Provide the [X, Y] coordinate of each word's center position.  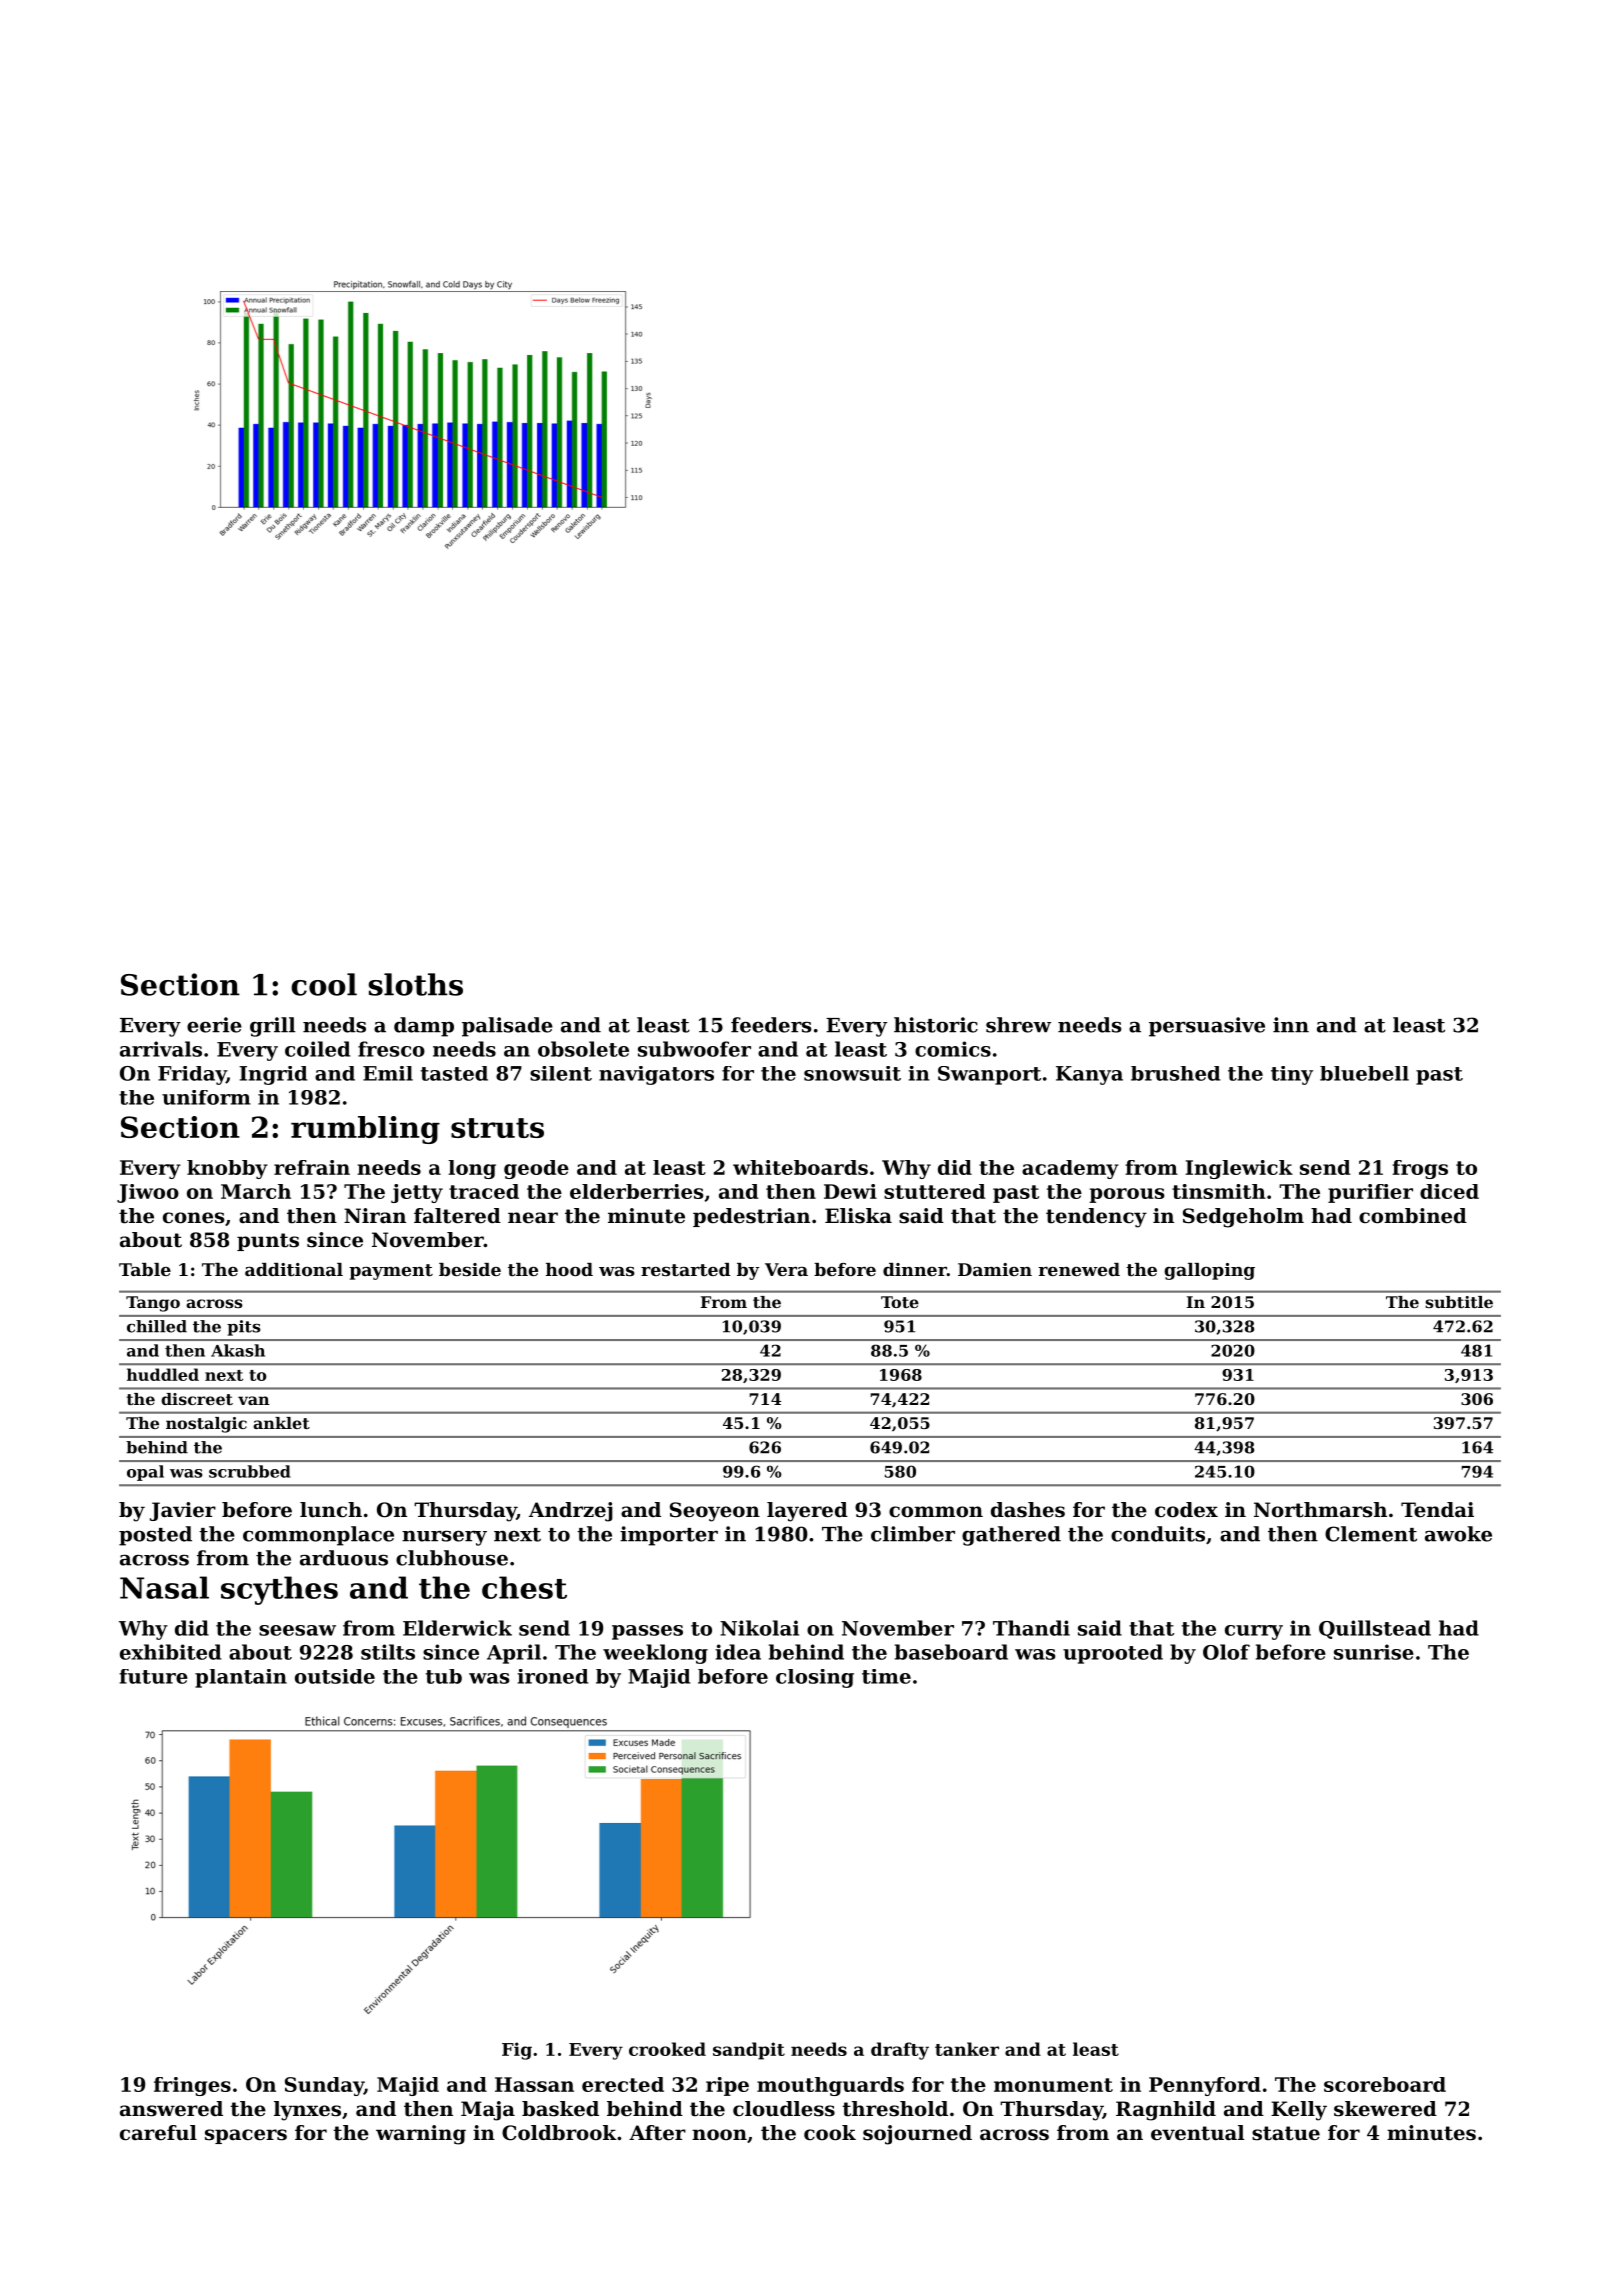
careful [158, 2133]
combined [1413, 1216]
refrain [312, 1167]
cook [830, 2133]
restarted [685, 1269]
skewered [1385, 2109]
